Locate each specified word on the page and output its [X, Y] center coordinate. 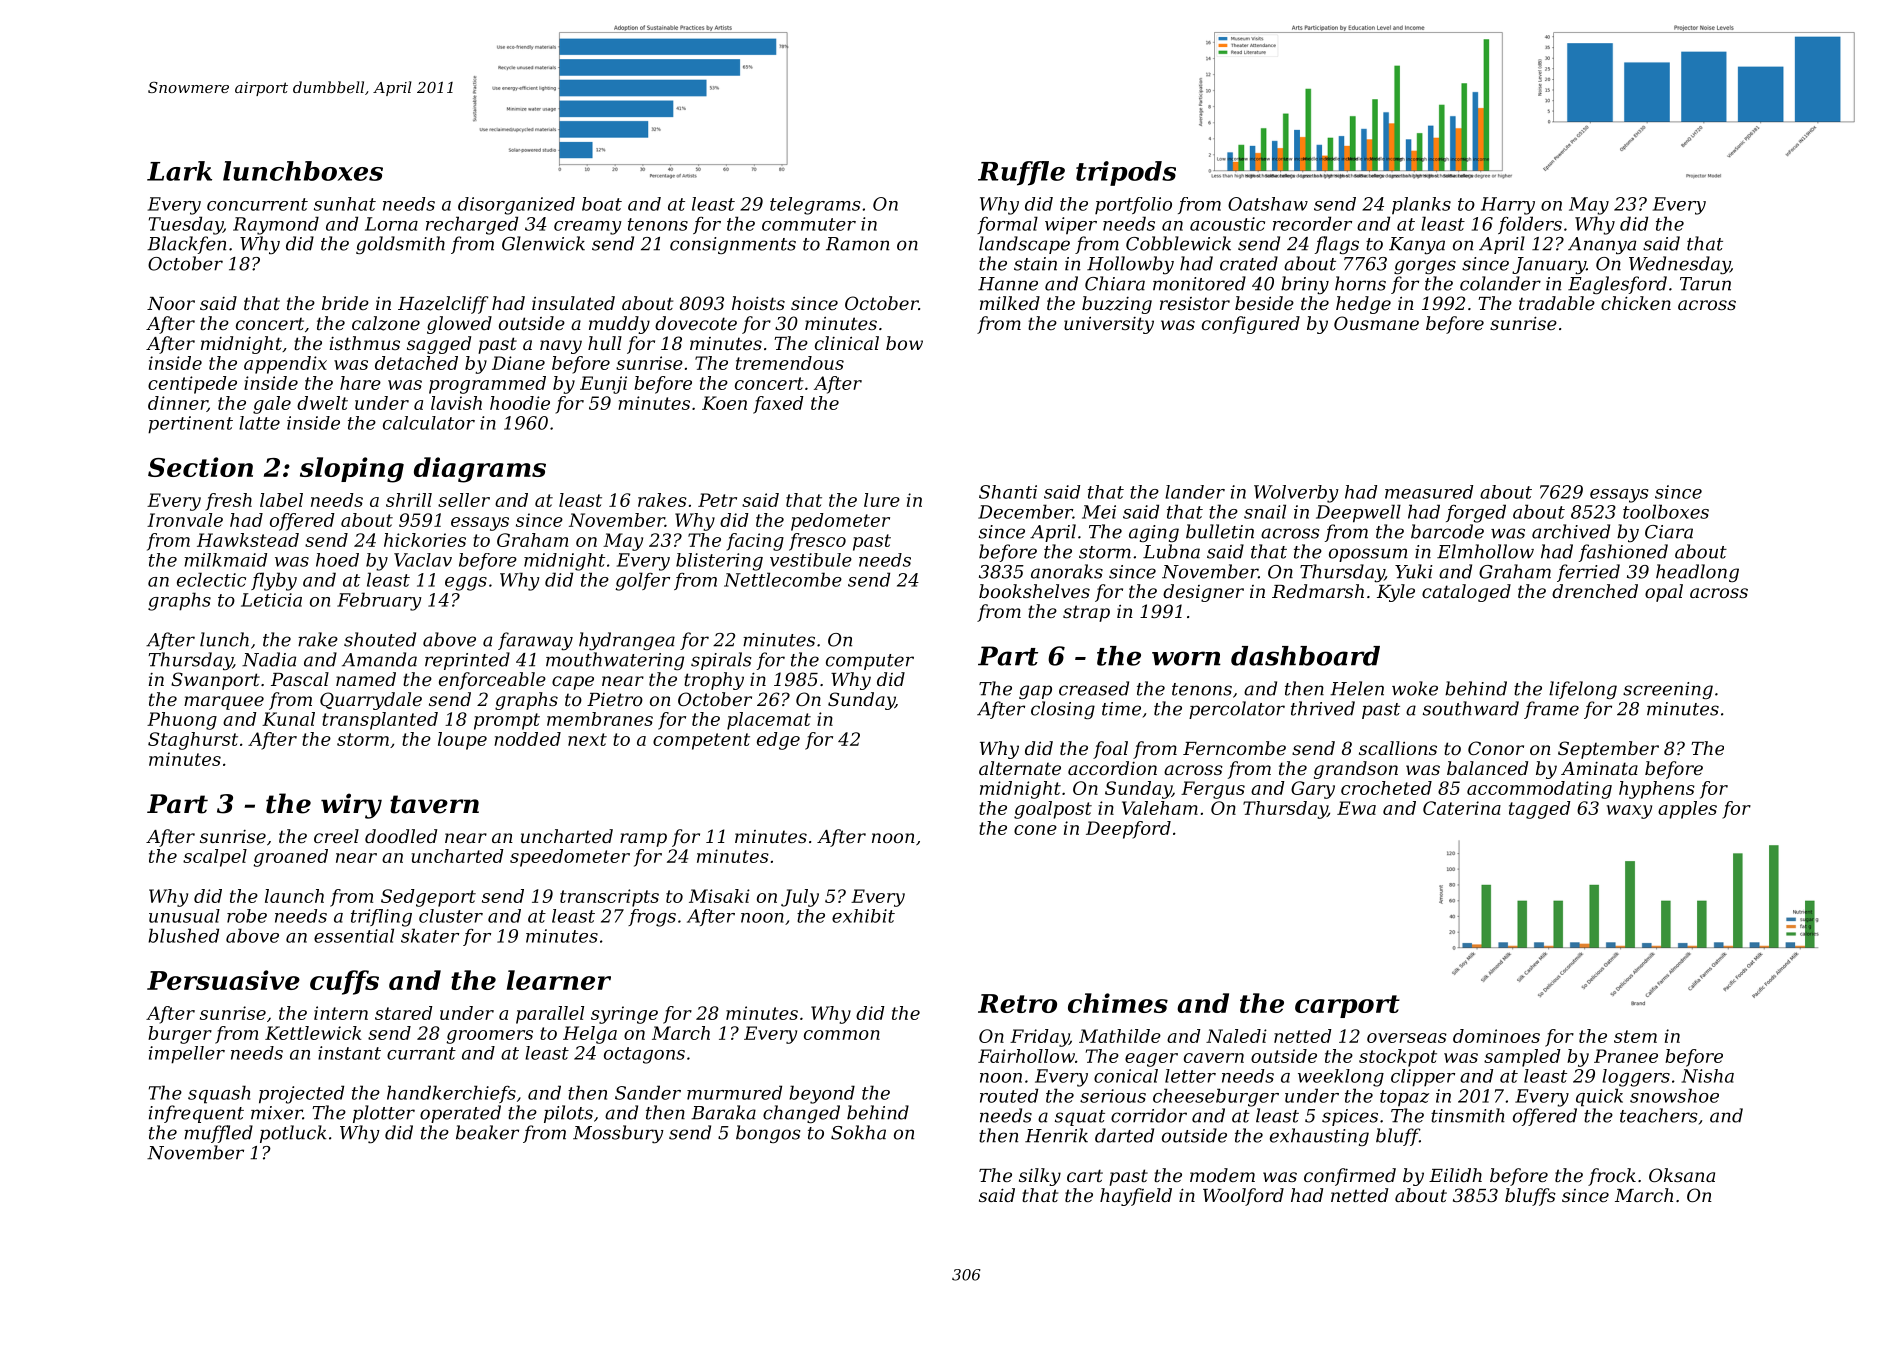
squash [219, 1094]
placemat [769, 721]
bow [904, 343]
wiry [351, 806]
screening [1668, 690]
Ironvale [185, 520]
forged [1476, 513]
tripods [1126, 173]
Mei [1099, 512]
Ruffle [1021, 173]
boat [602, 204]
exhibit [863, 916]
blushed [183, 935]
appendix [285, 365]
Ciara [1669, 532]
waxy [1629, 812]
